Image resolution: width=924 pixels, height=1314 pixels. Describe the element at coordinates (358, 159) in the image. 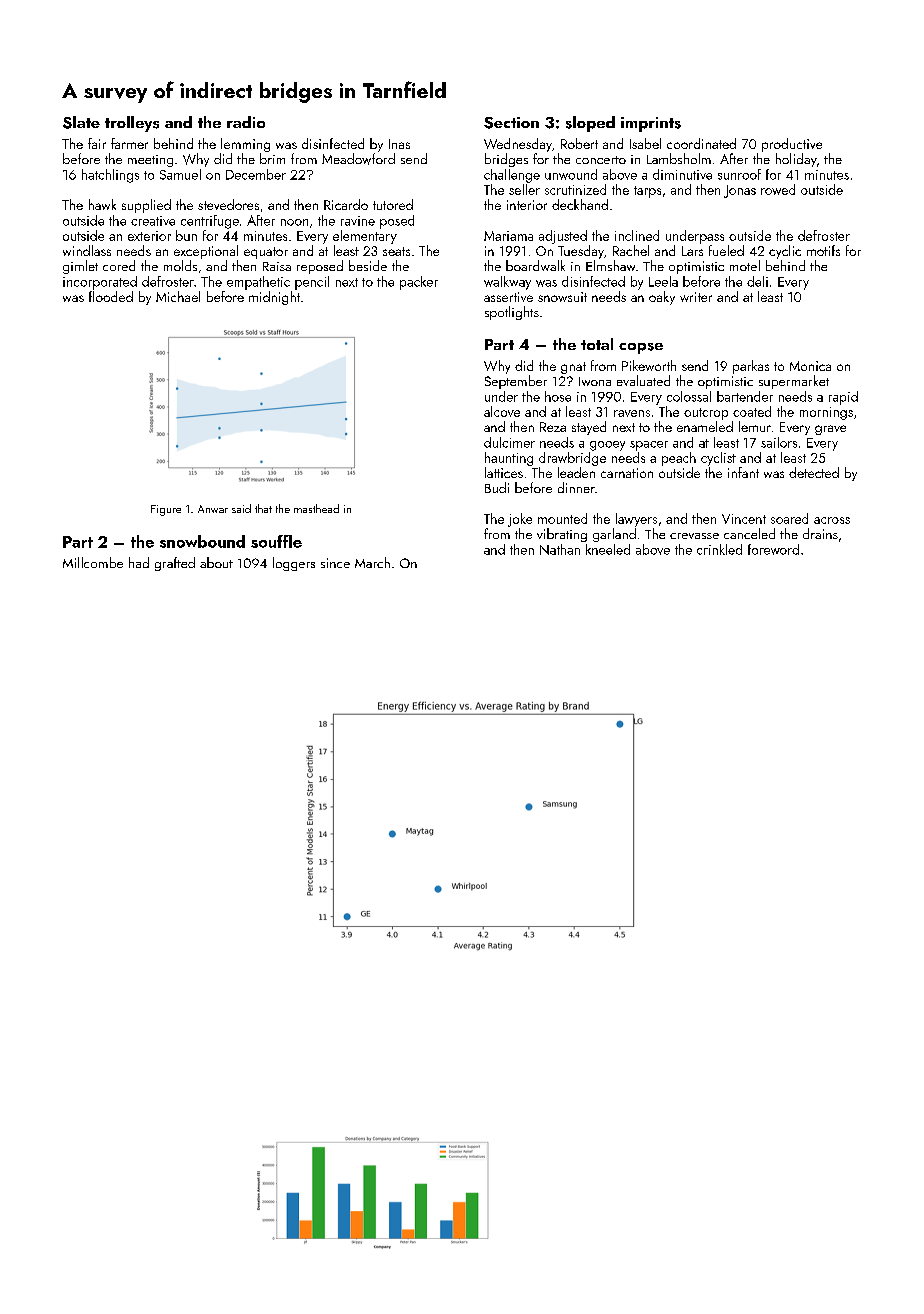

I see `Meadowford` at that location.
